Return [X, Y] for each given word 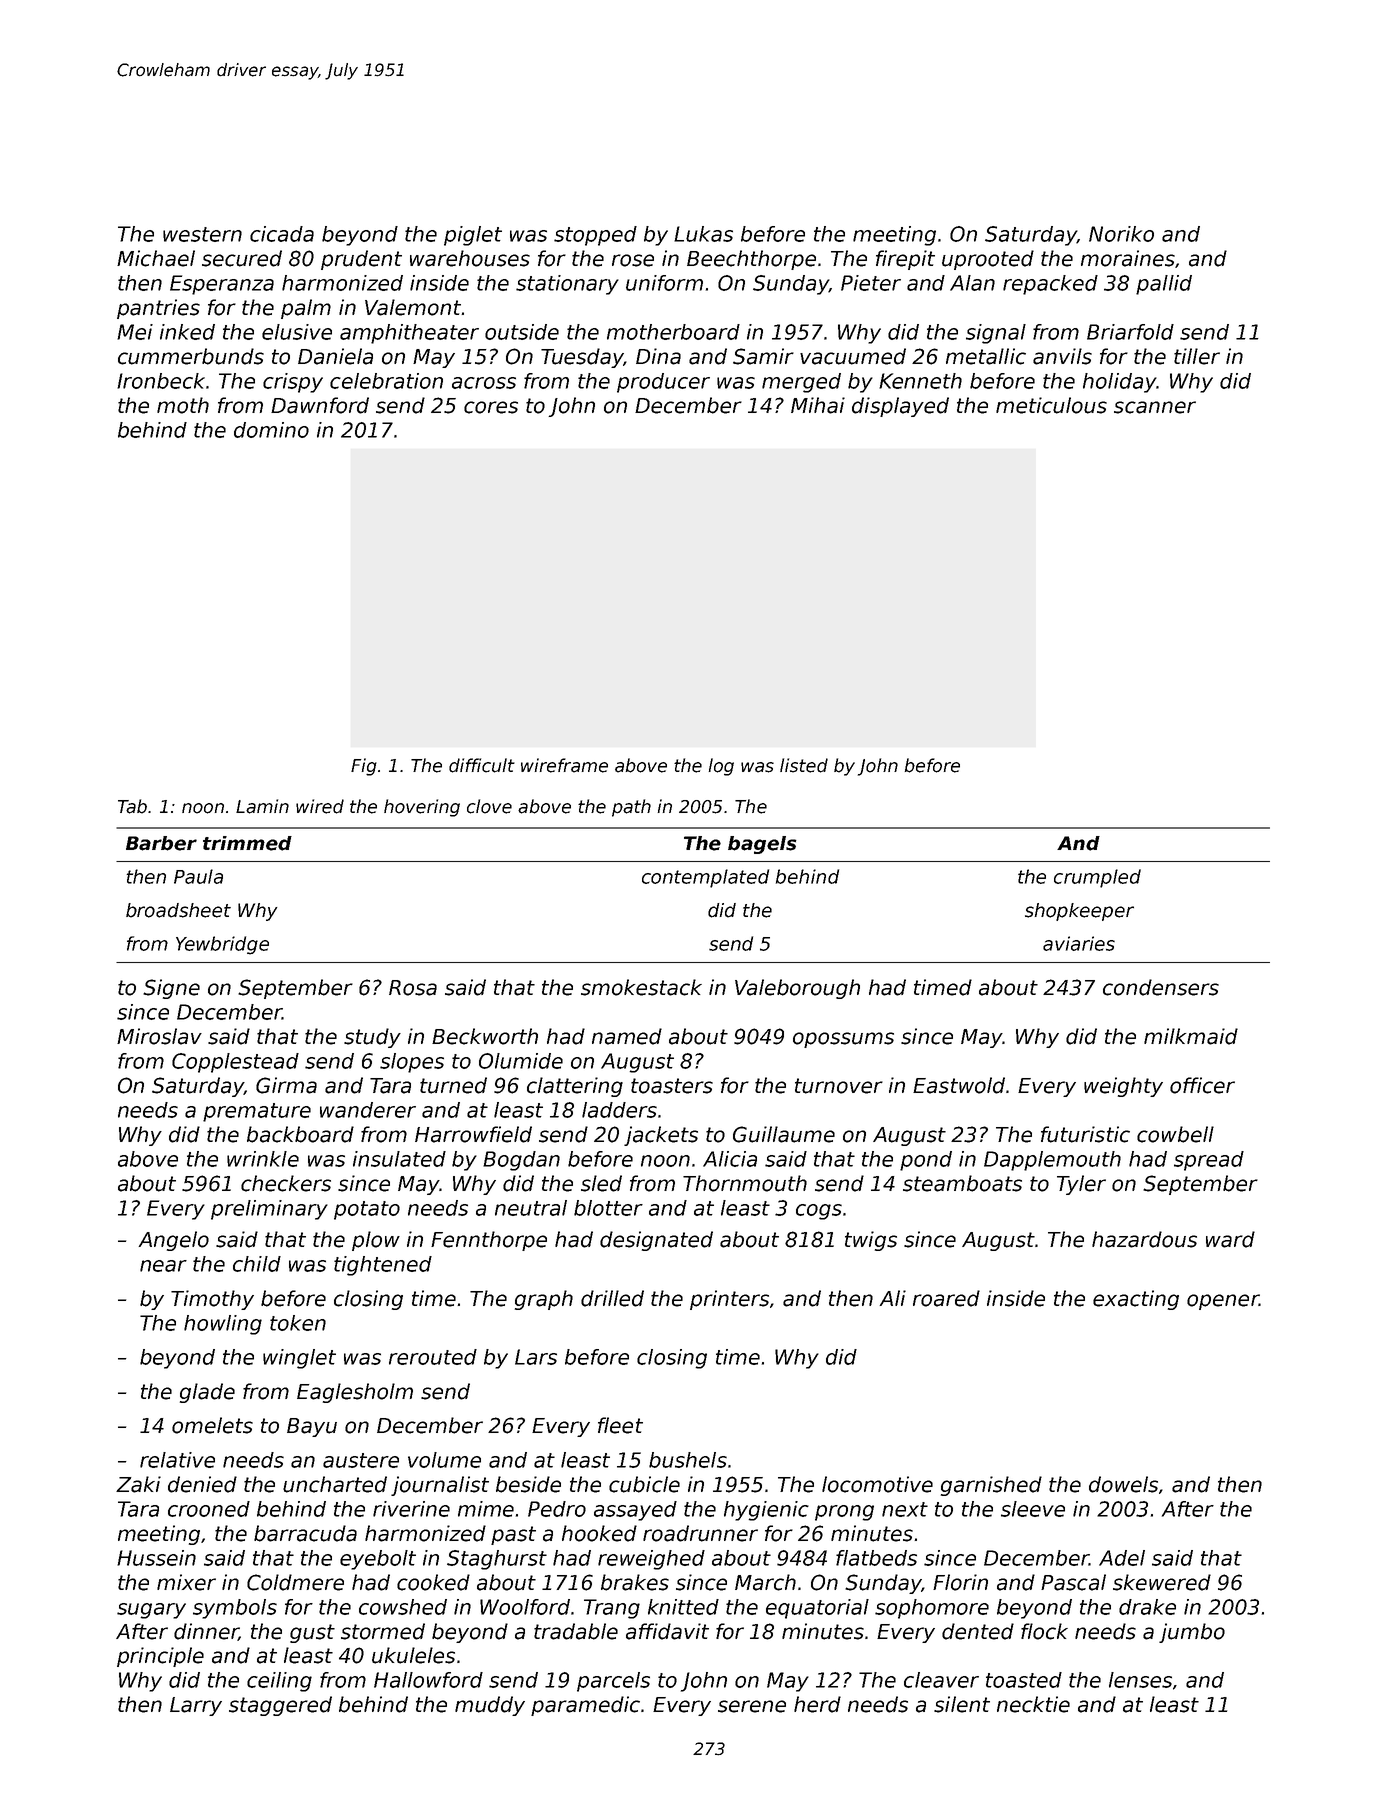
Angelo [174, 1241]
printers [729, 1300]
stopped [595, 236]
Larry [196, 1706]
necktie [1033, 1704]
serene [752, 1706]
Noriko [1121, 234]
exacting [1136, 1300]
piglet [473, 236]
